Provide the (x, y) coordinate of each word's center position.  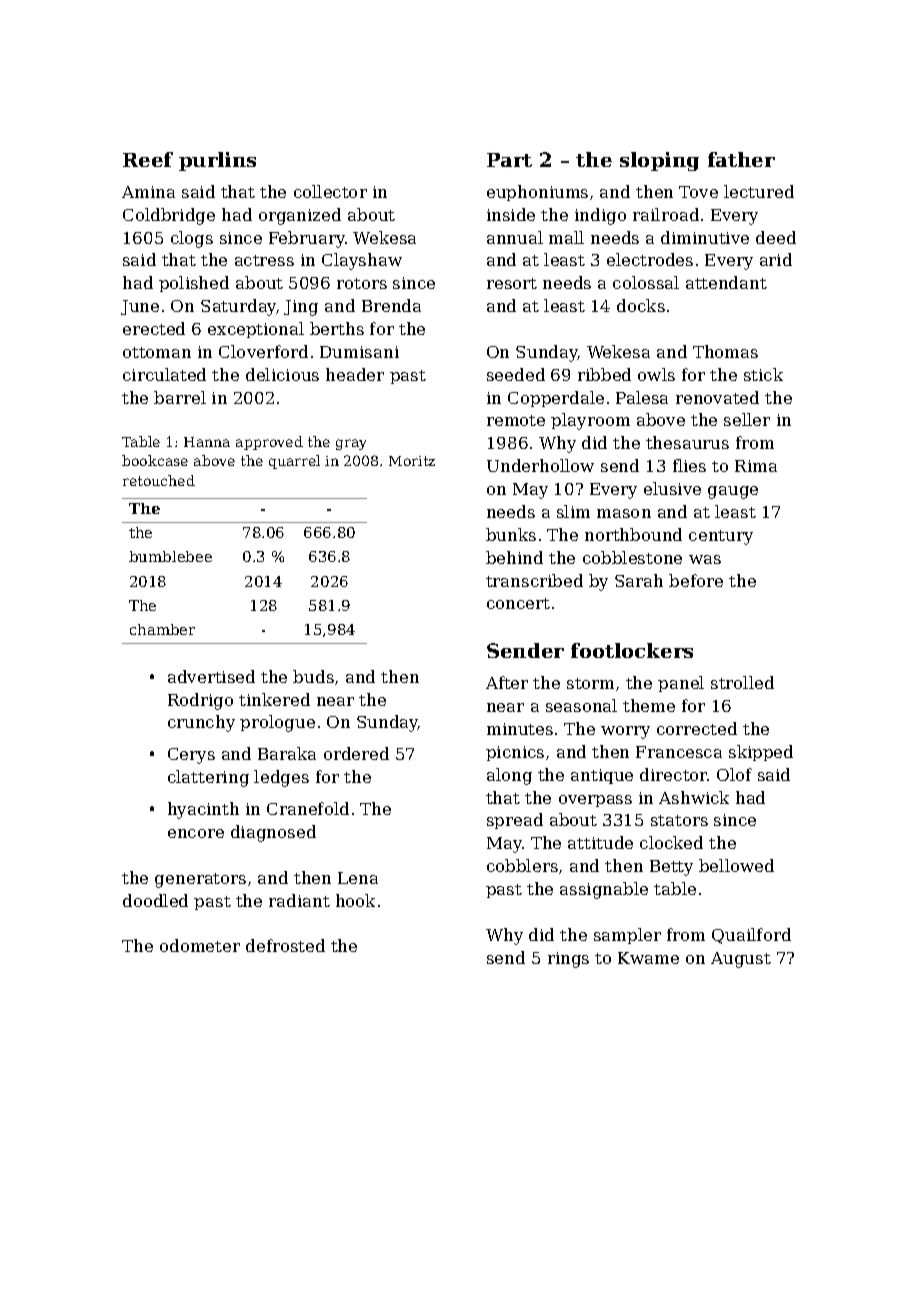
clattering (208, 778)
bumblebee (170, 556)
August (741, 960)
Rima (756, 466)
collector (330, 191)
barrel (180, 397)
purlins (217, 161)
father (741, 159)
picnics (515, 753)
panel (681, 684)
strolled (742, 682)
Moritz (412, 461)
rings (568, 960)
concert (518, 603)
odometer (200, 945)
